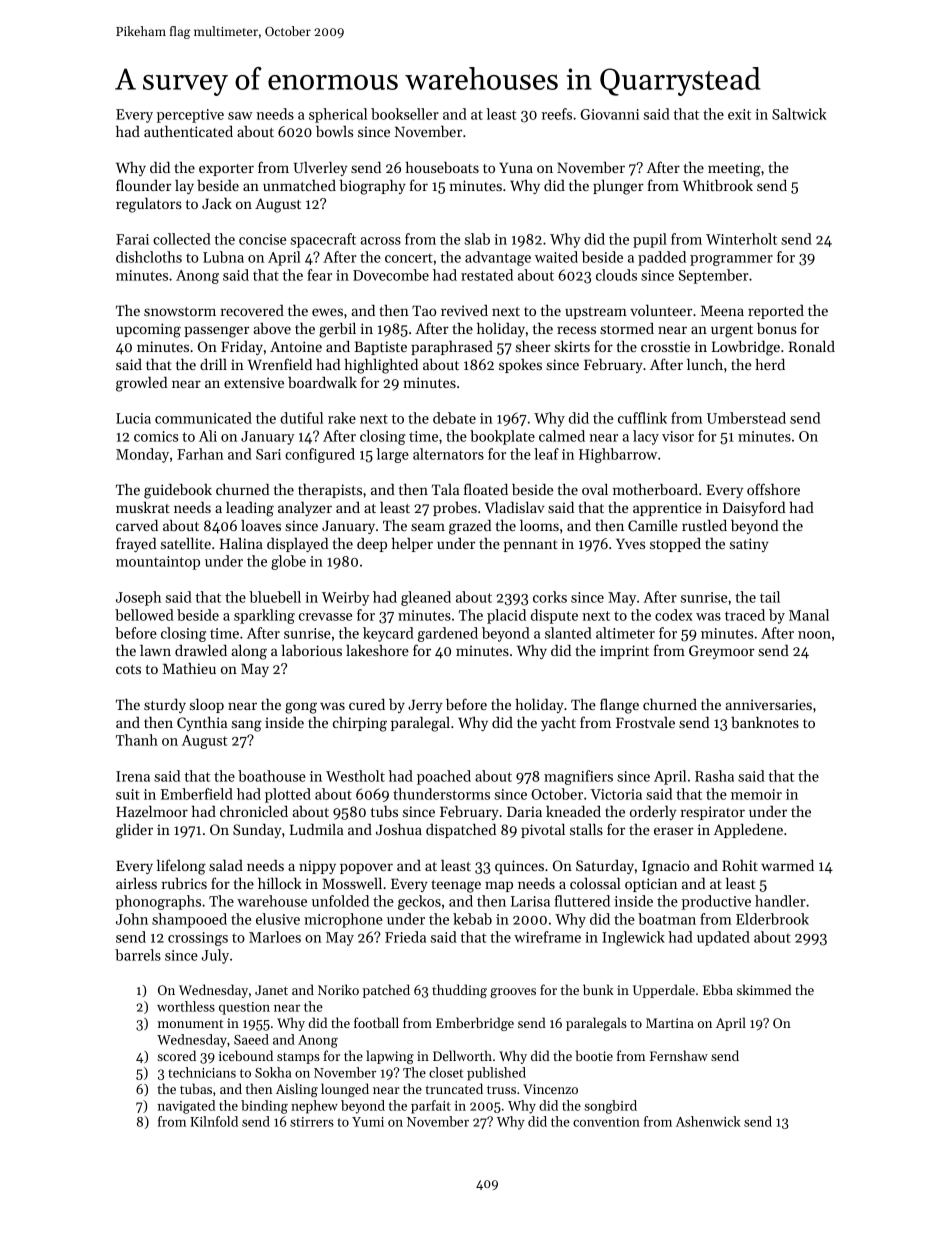  I want to click on Kilnfold, so click(214, 1121).
